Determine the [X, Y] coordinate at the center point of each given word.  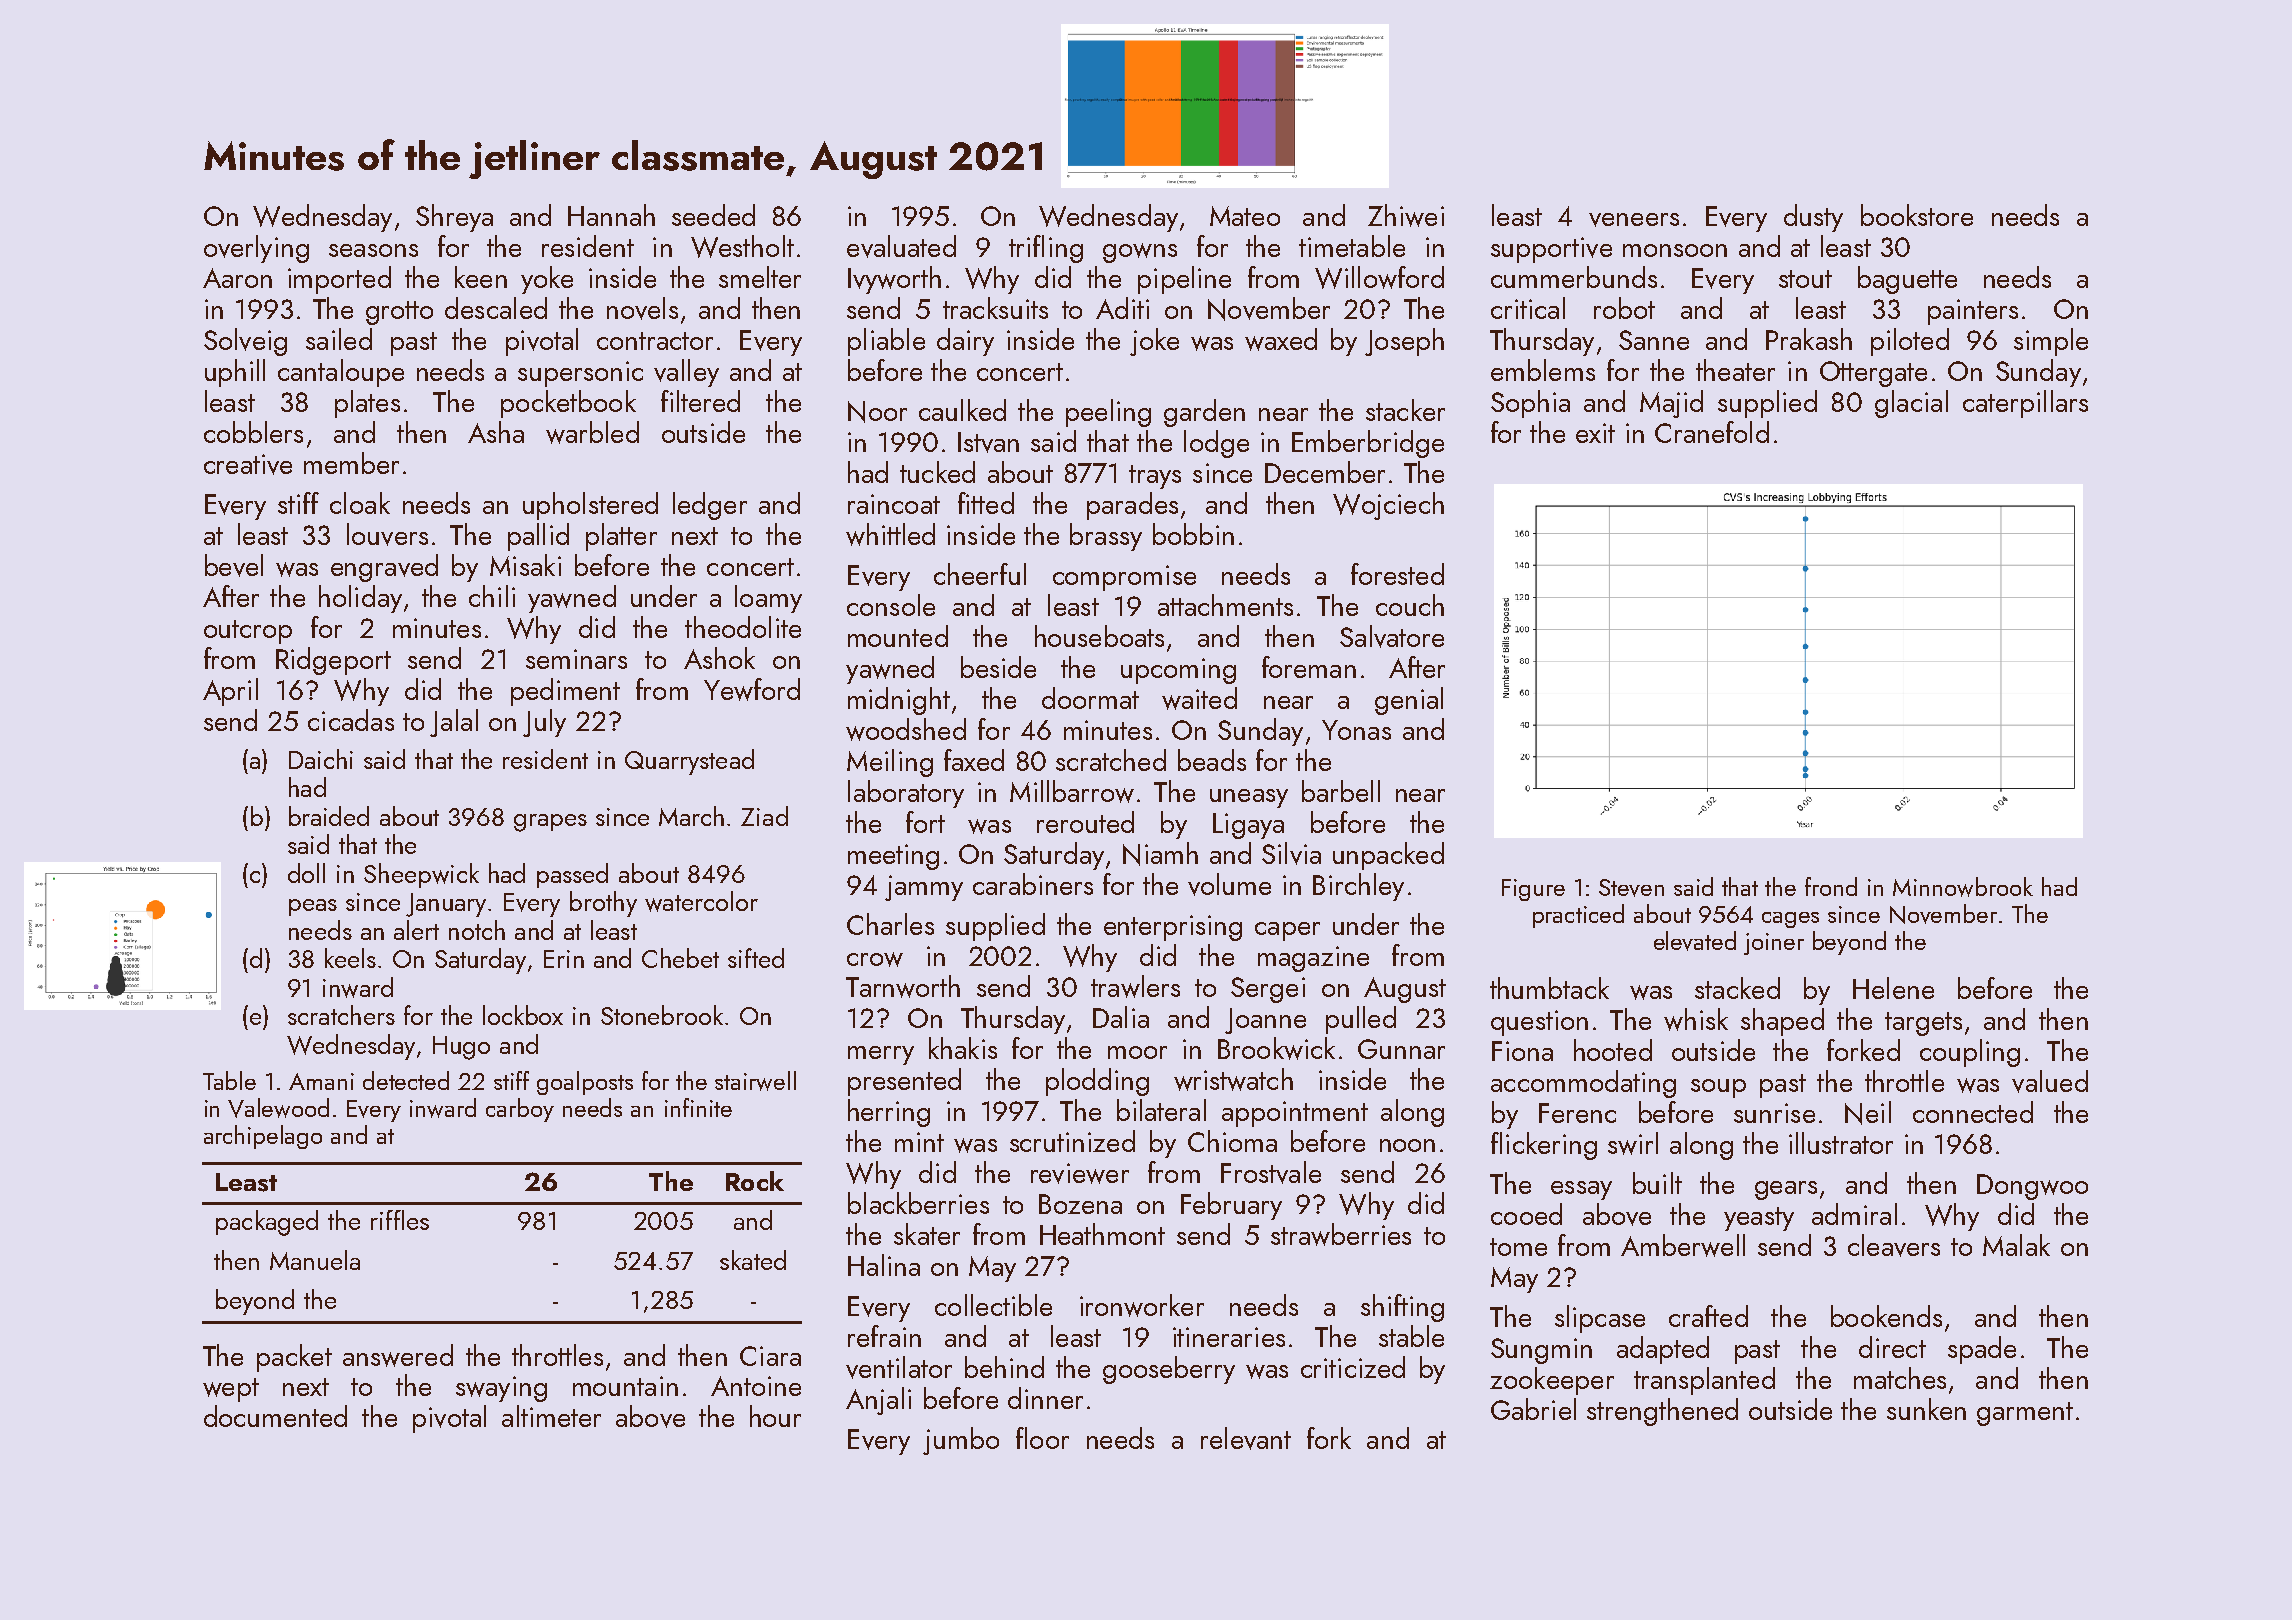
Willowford [1379, 277]
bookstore [1917, 215]
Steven [1631, 888]
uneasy [1249, 798]
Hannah [611, 215]
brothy [603, 904]
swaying [501, 1389]
